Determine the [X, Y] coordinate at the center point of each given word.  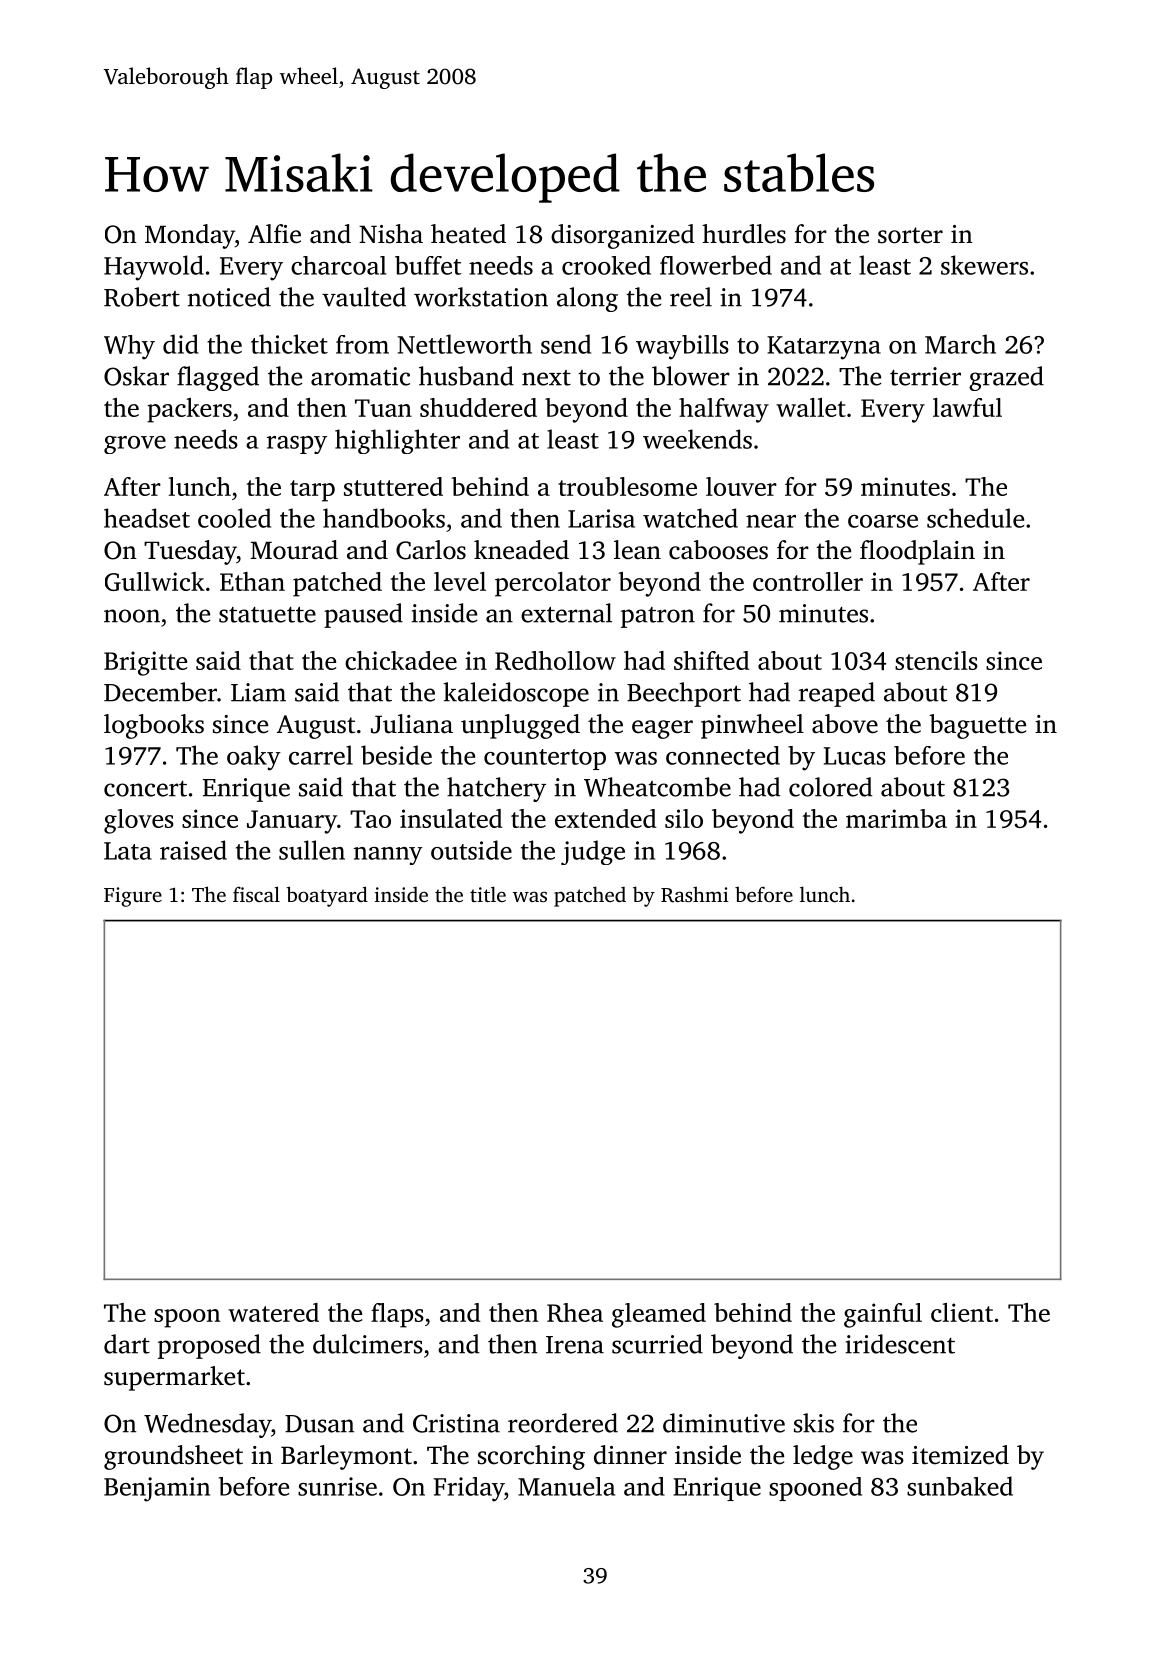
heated [468, 234]
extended [605, 818]
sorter [910, 235]
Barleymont [346, 1457]
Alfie [274, 234]
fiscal [256, 894]
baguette [977, 726]
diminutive [724, 1423]
